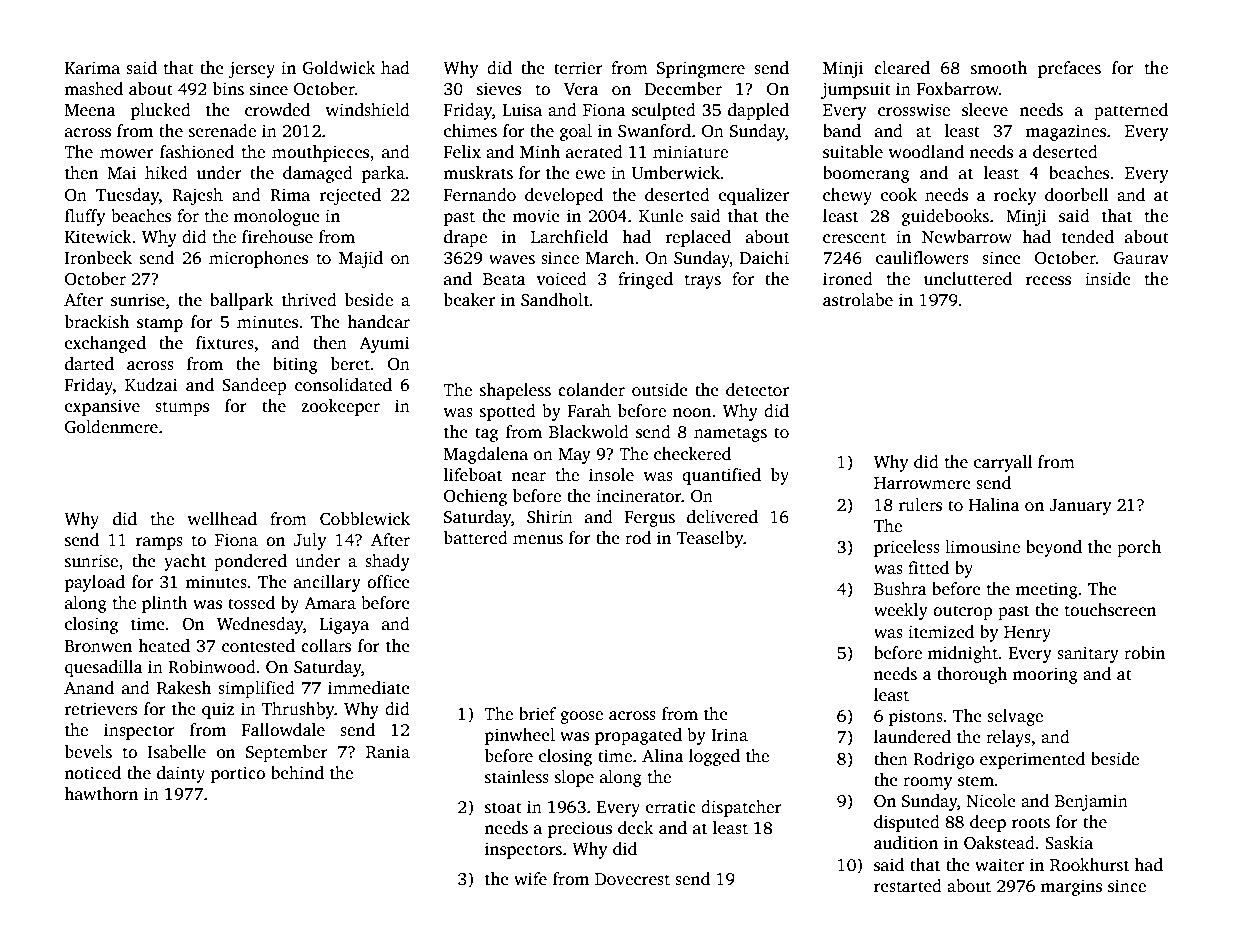  What do you see at coordinates (1071, 887) in the screenshot?
I see `margins` at bounding box center [1071, 887].
